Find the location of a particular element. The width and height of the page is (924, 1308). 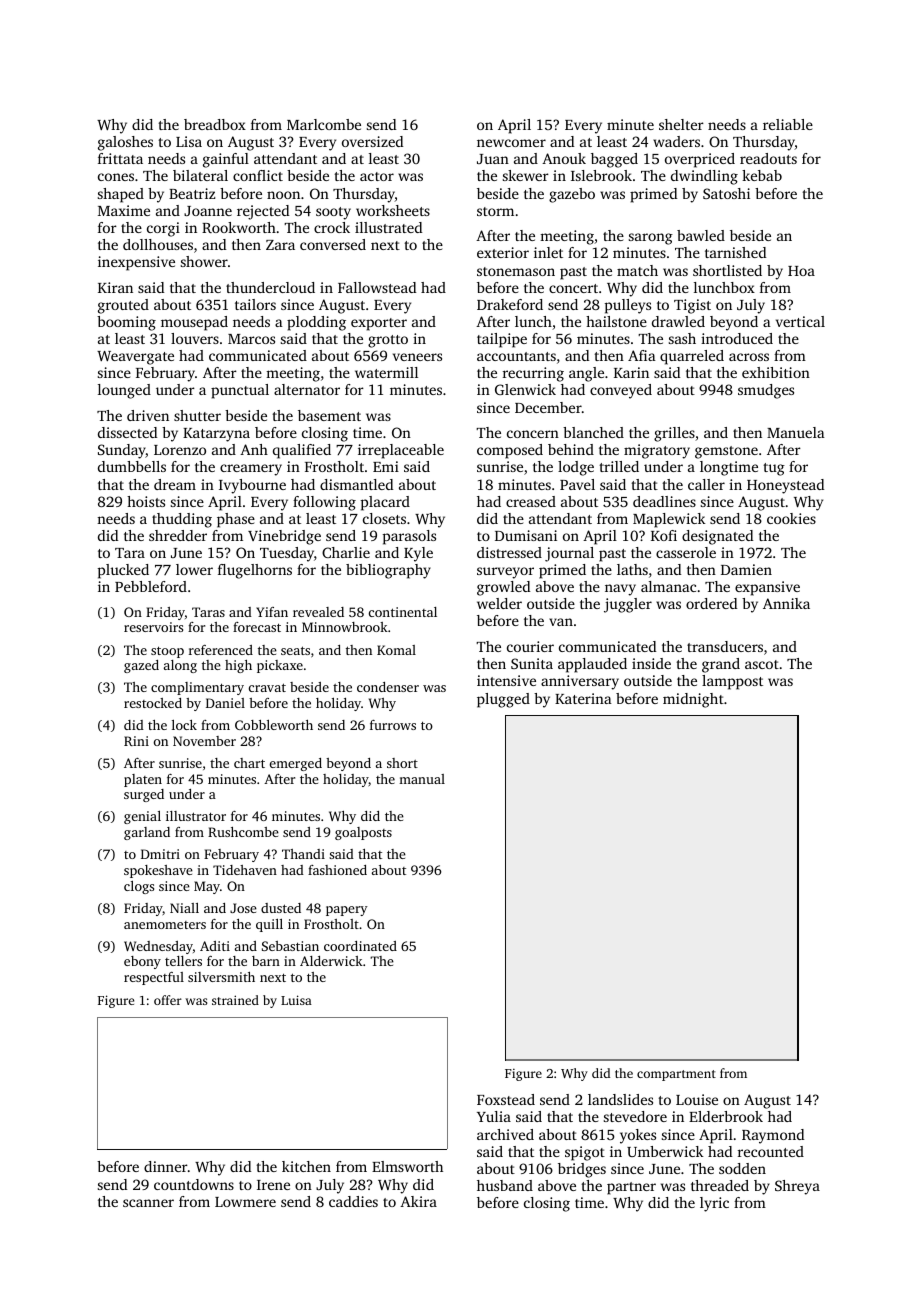

breadbox is located at coordinates (215, 124).
